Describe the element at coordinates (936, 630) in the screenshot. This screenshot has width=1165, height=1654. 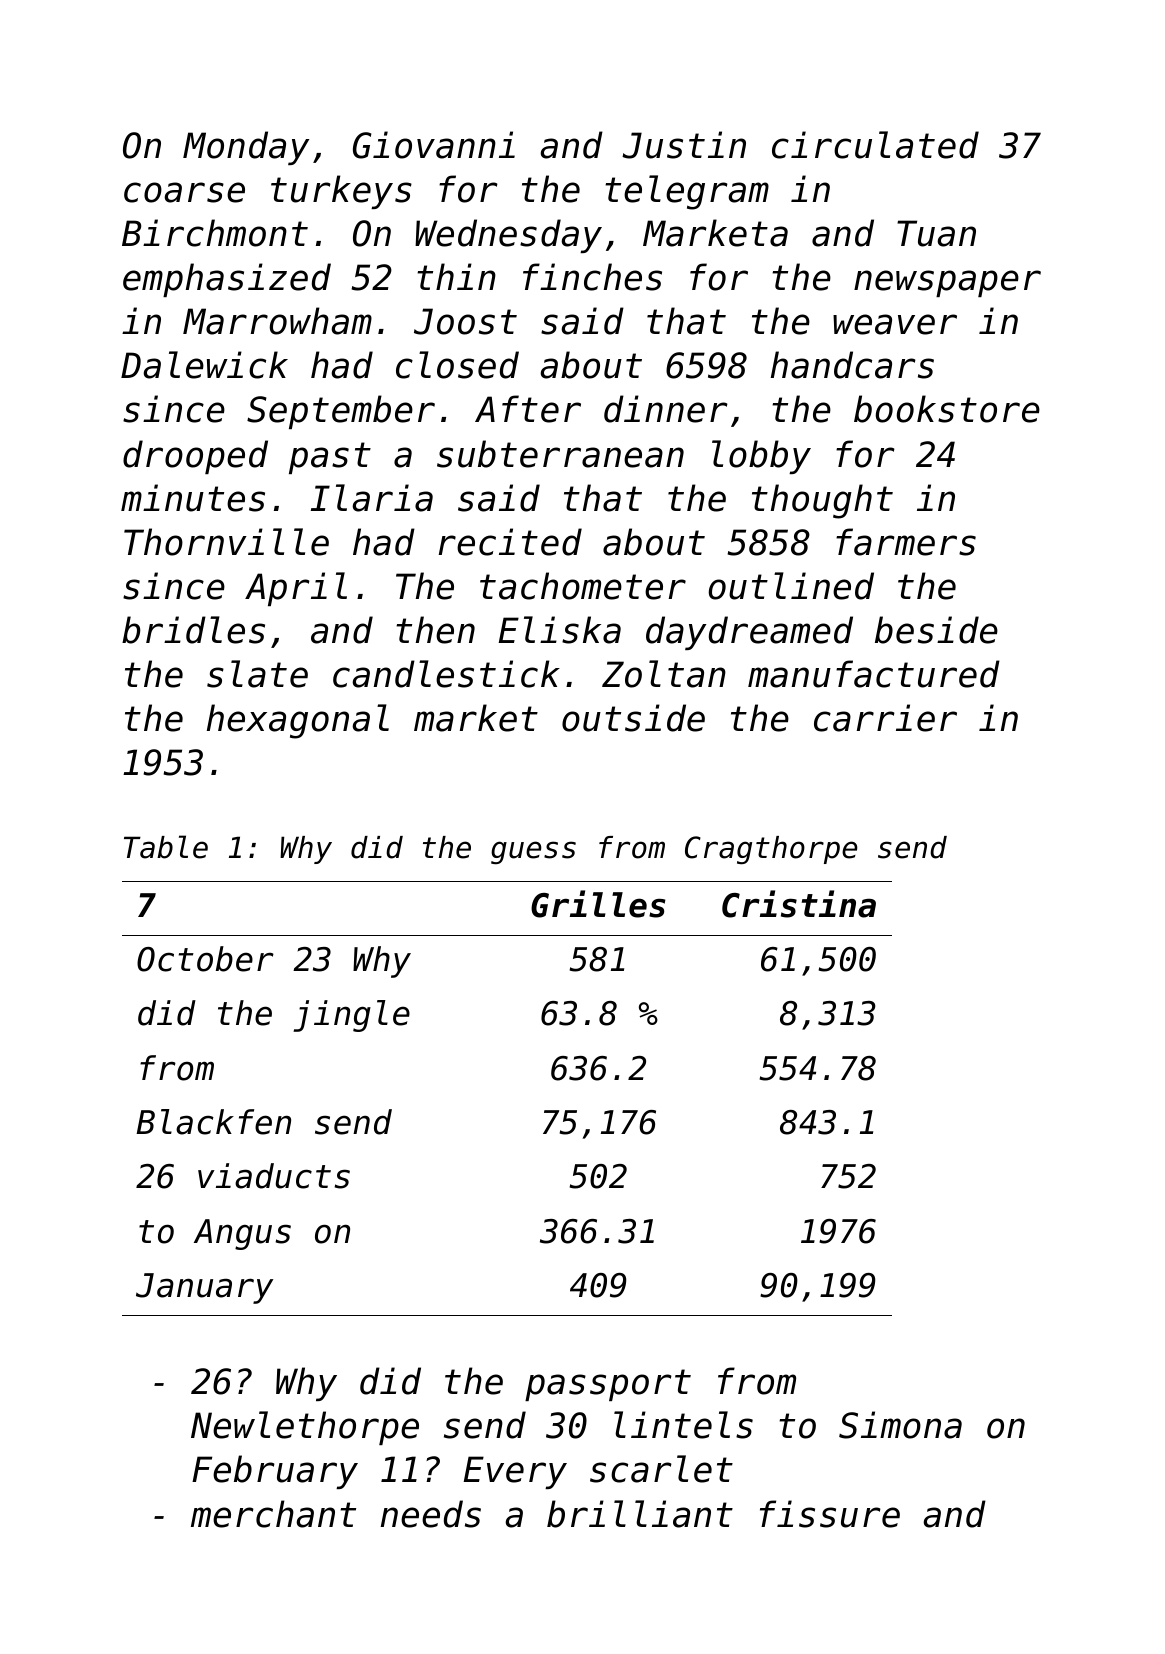
I see `beside` at that location.
